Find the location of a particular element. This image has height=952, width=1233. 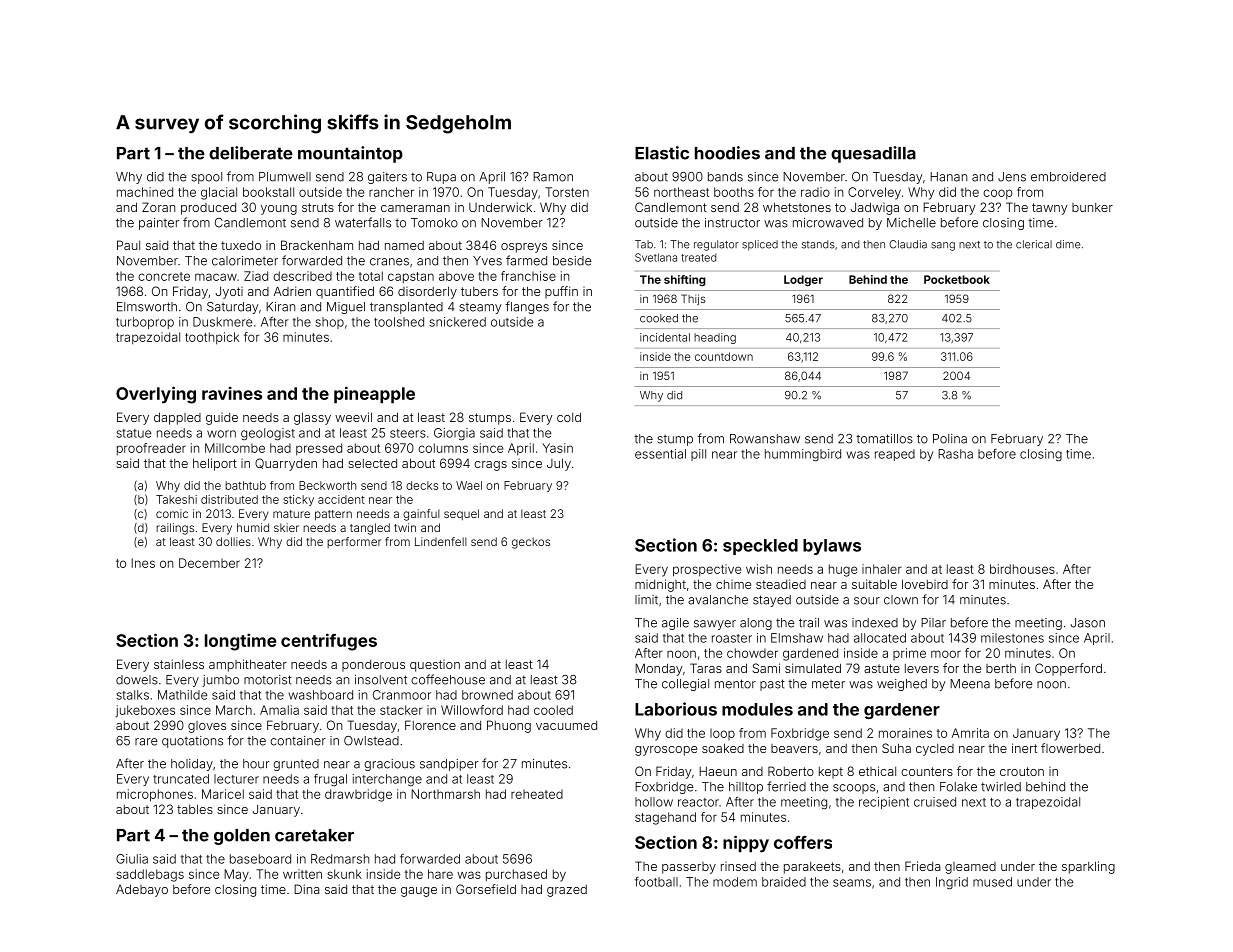

gauge is located at coordinates (419, 892).
